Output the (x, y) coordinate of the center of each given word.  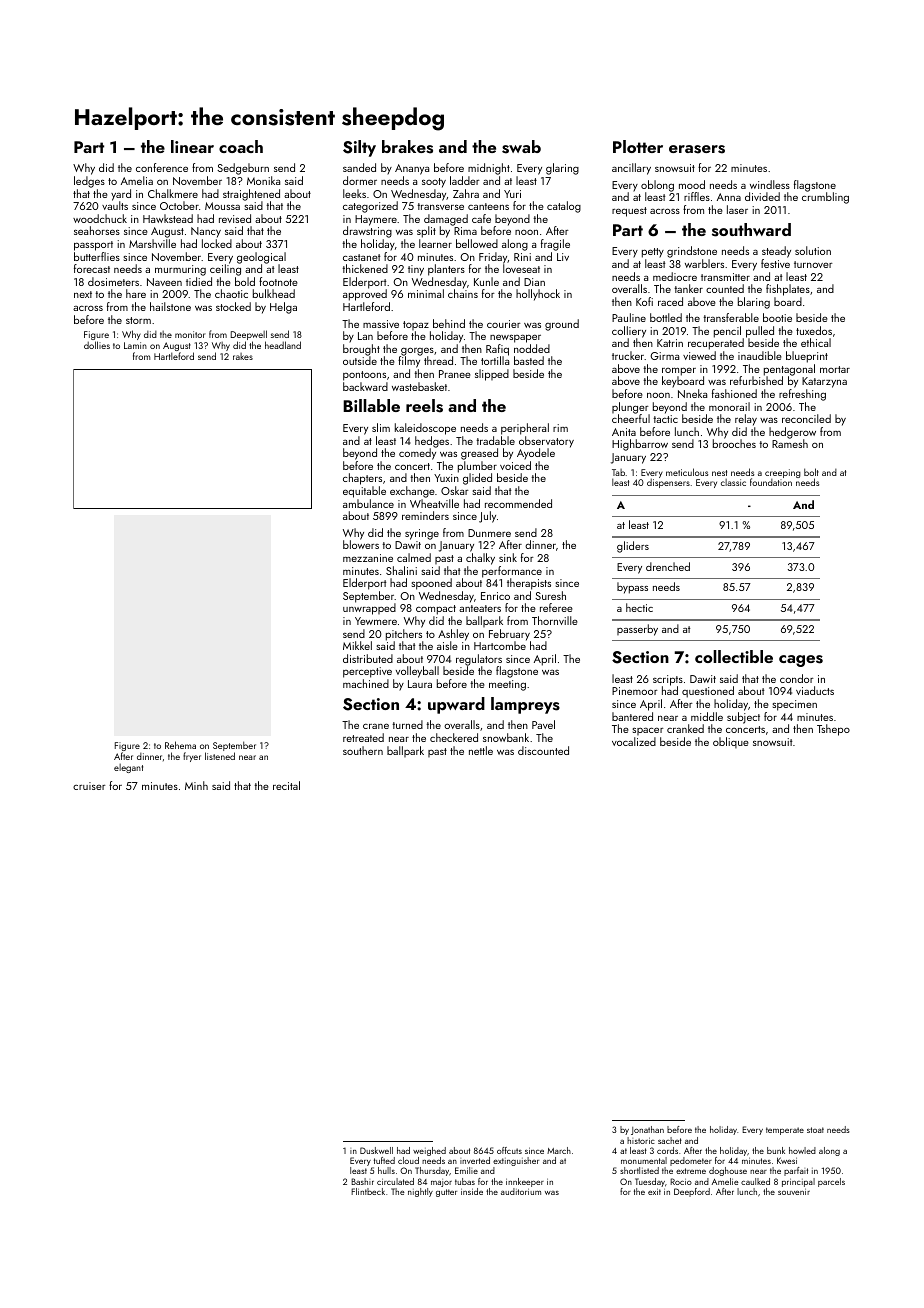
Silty (359, 148)
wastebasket (419, 386)
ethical (816, 342)
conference (162, 167)
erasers (697, 149)
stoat (815, 1130)
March (559, 1150)
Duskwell (376, 1150)
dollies (97, 345)
